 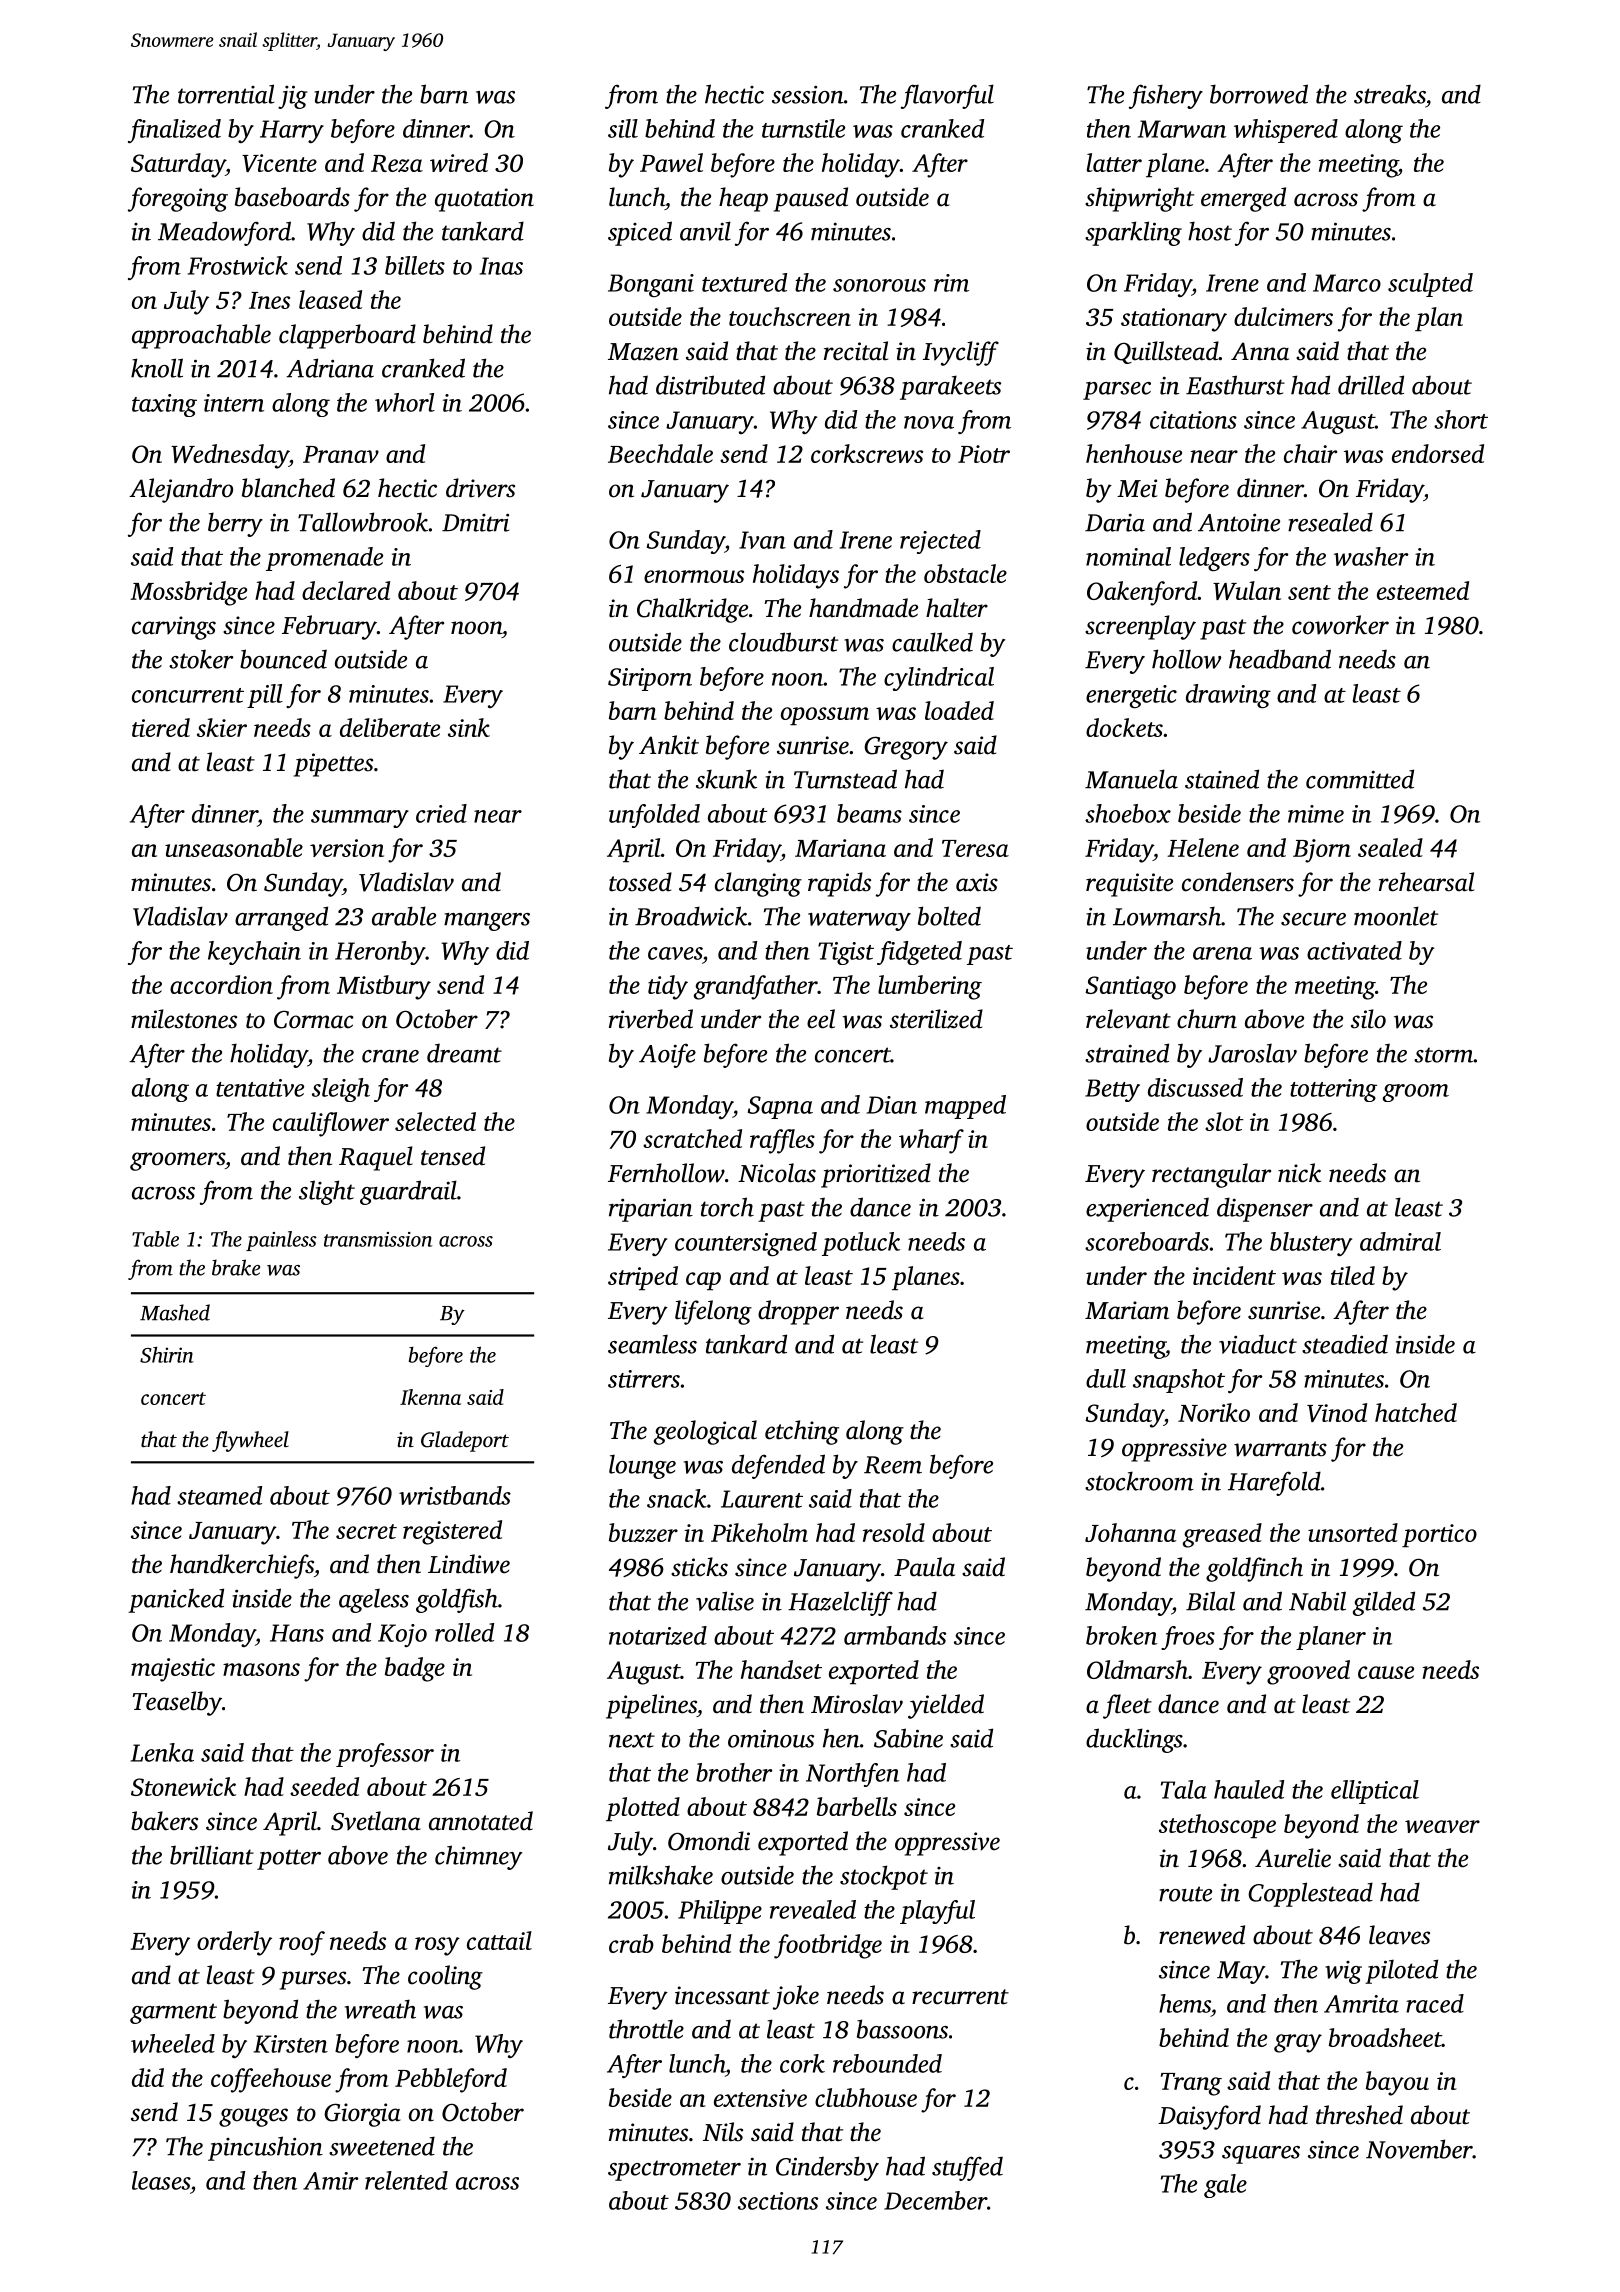 I want to click on Dian, so click(x=892, y=1105).
